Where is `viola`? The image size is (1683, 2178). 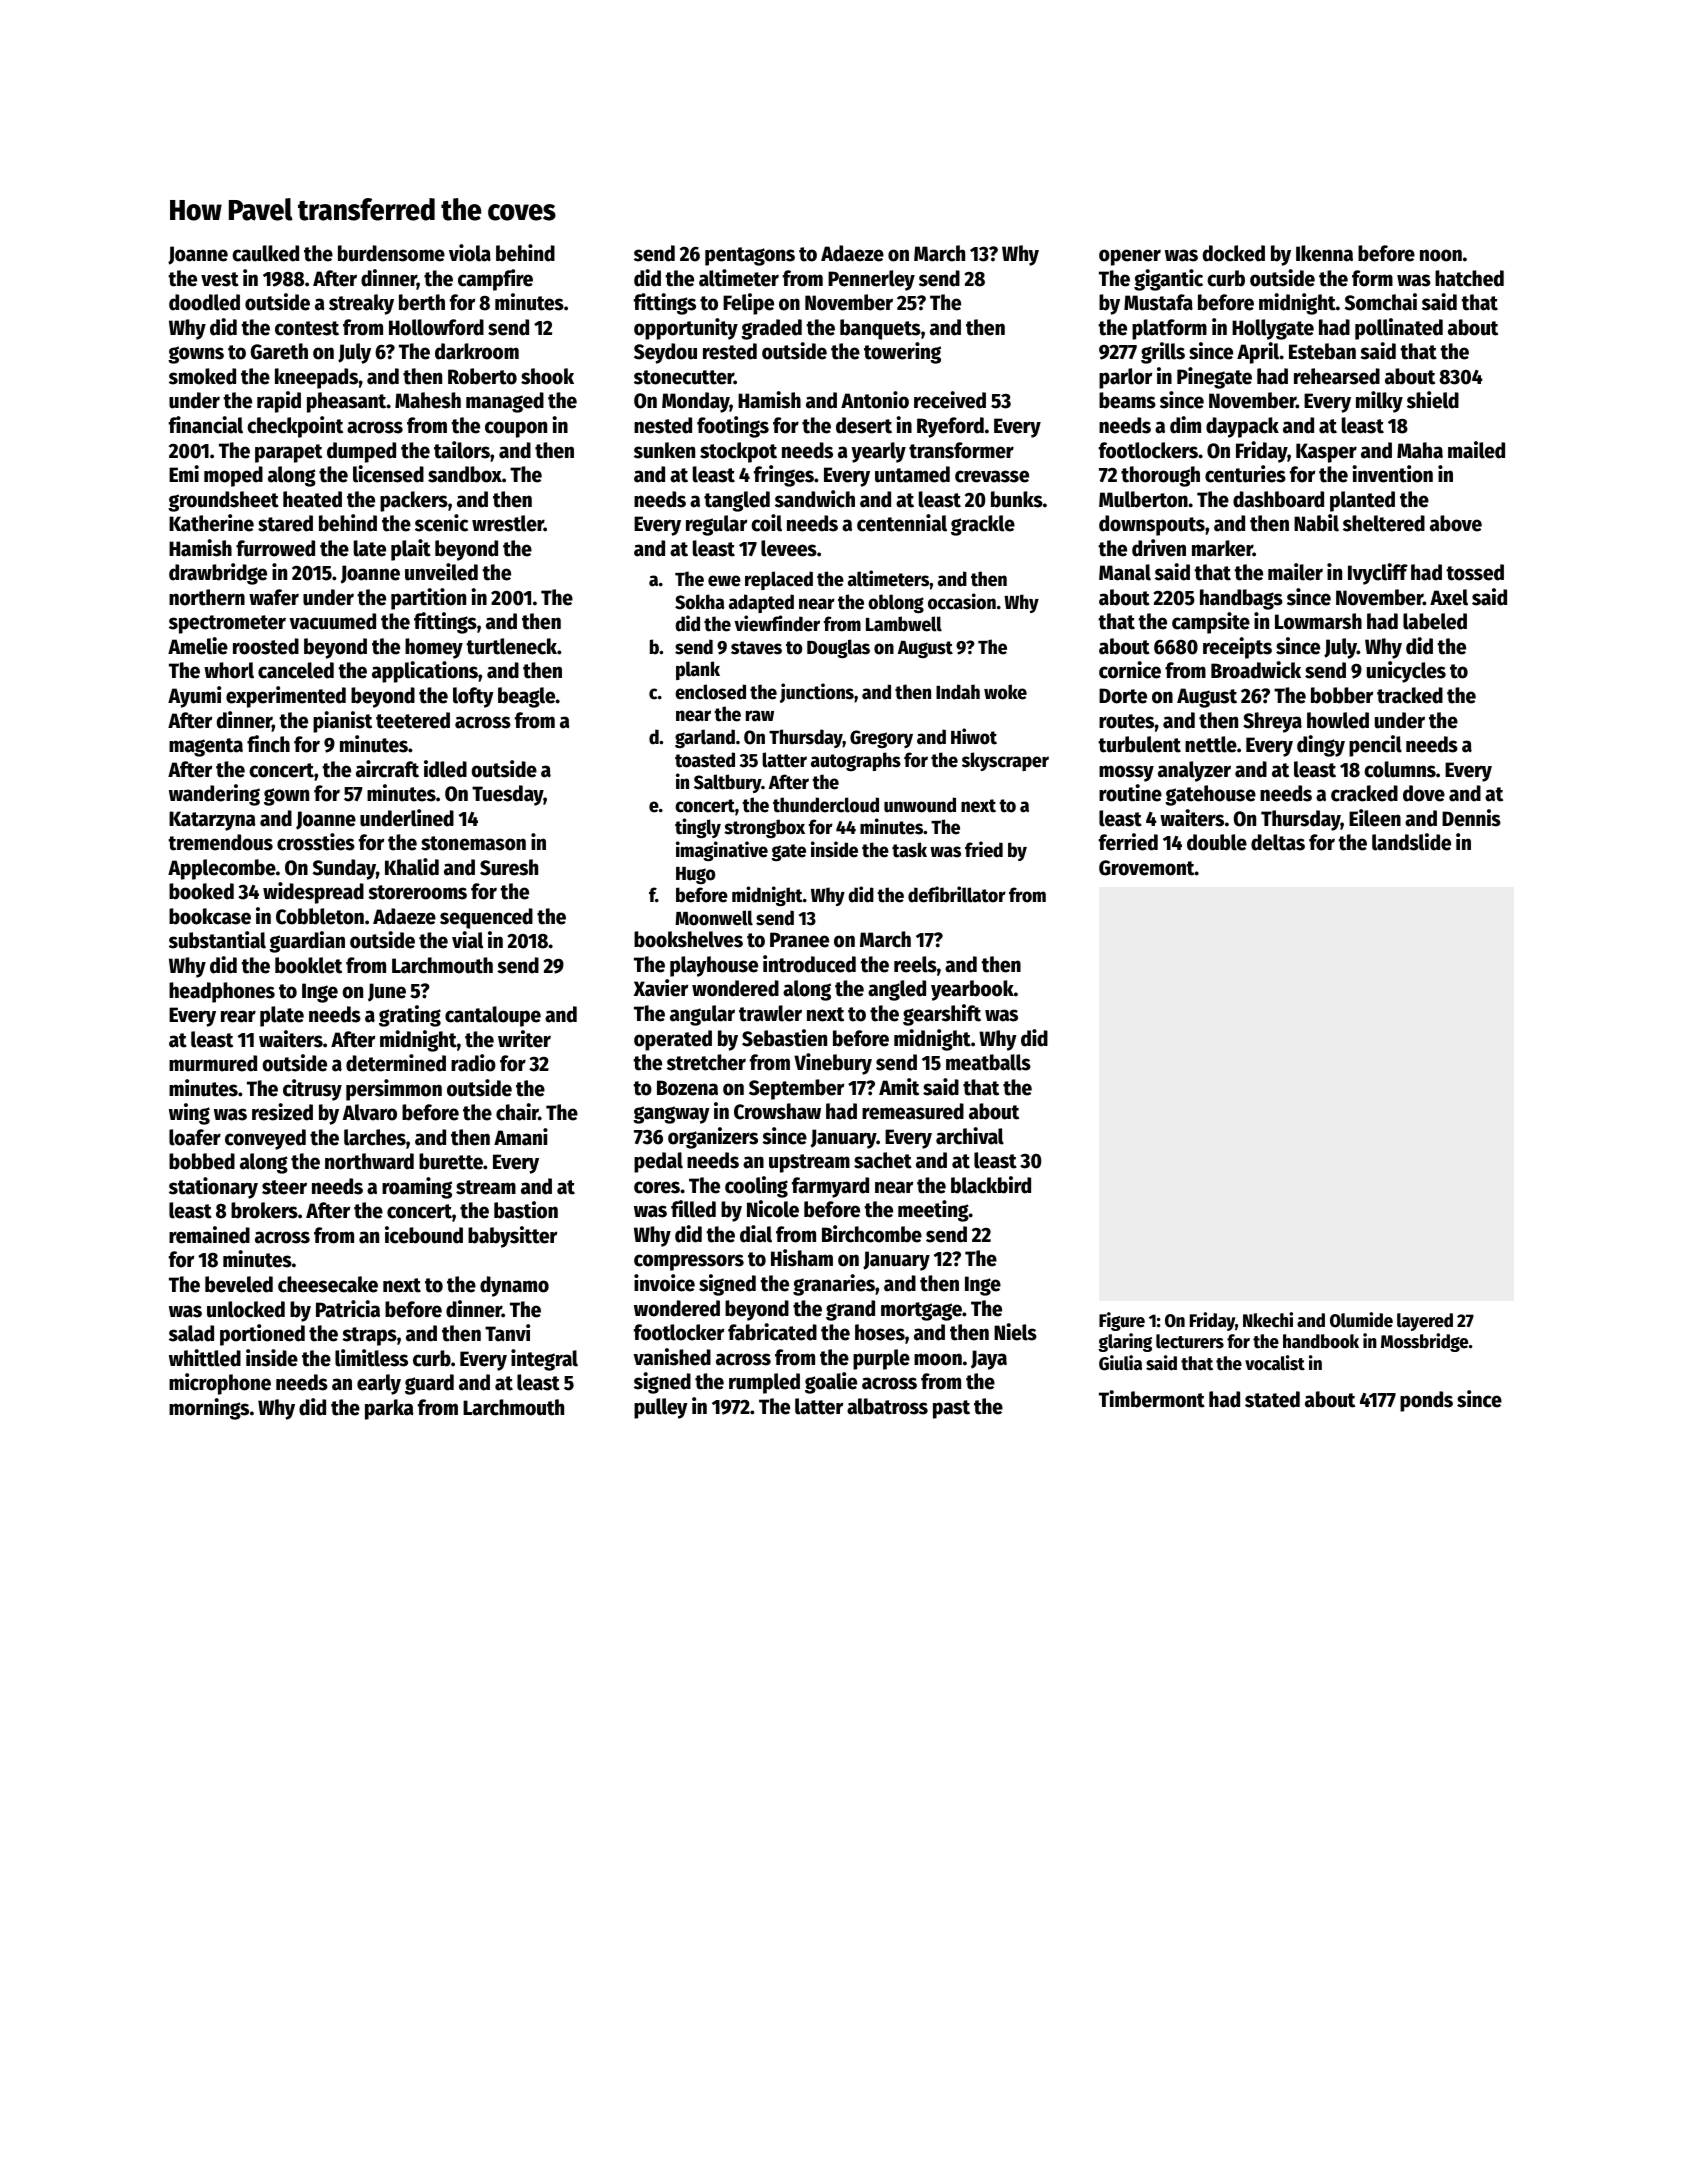
viola is located at coordinates (470, 253).
